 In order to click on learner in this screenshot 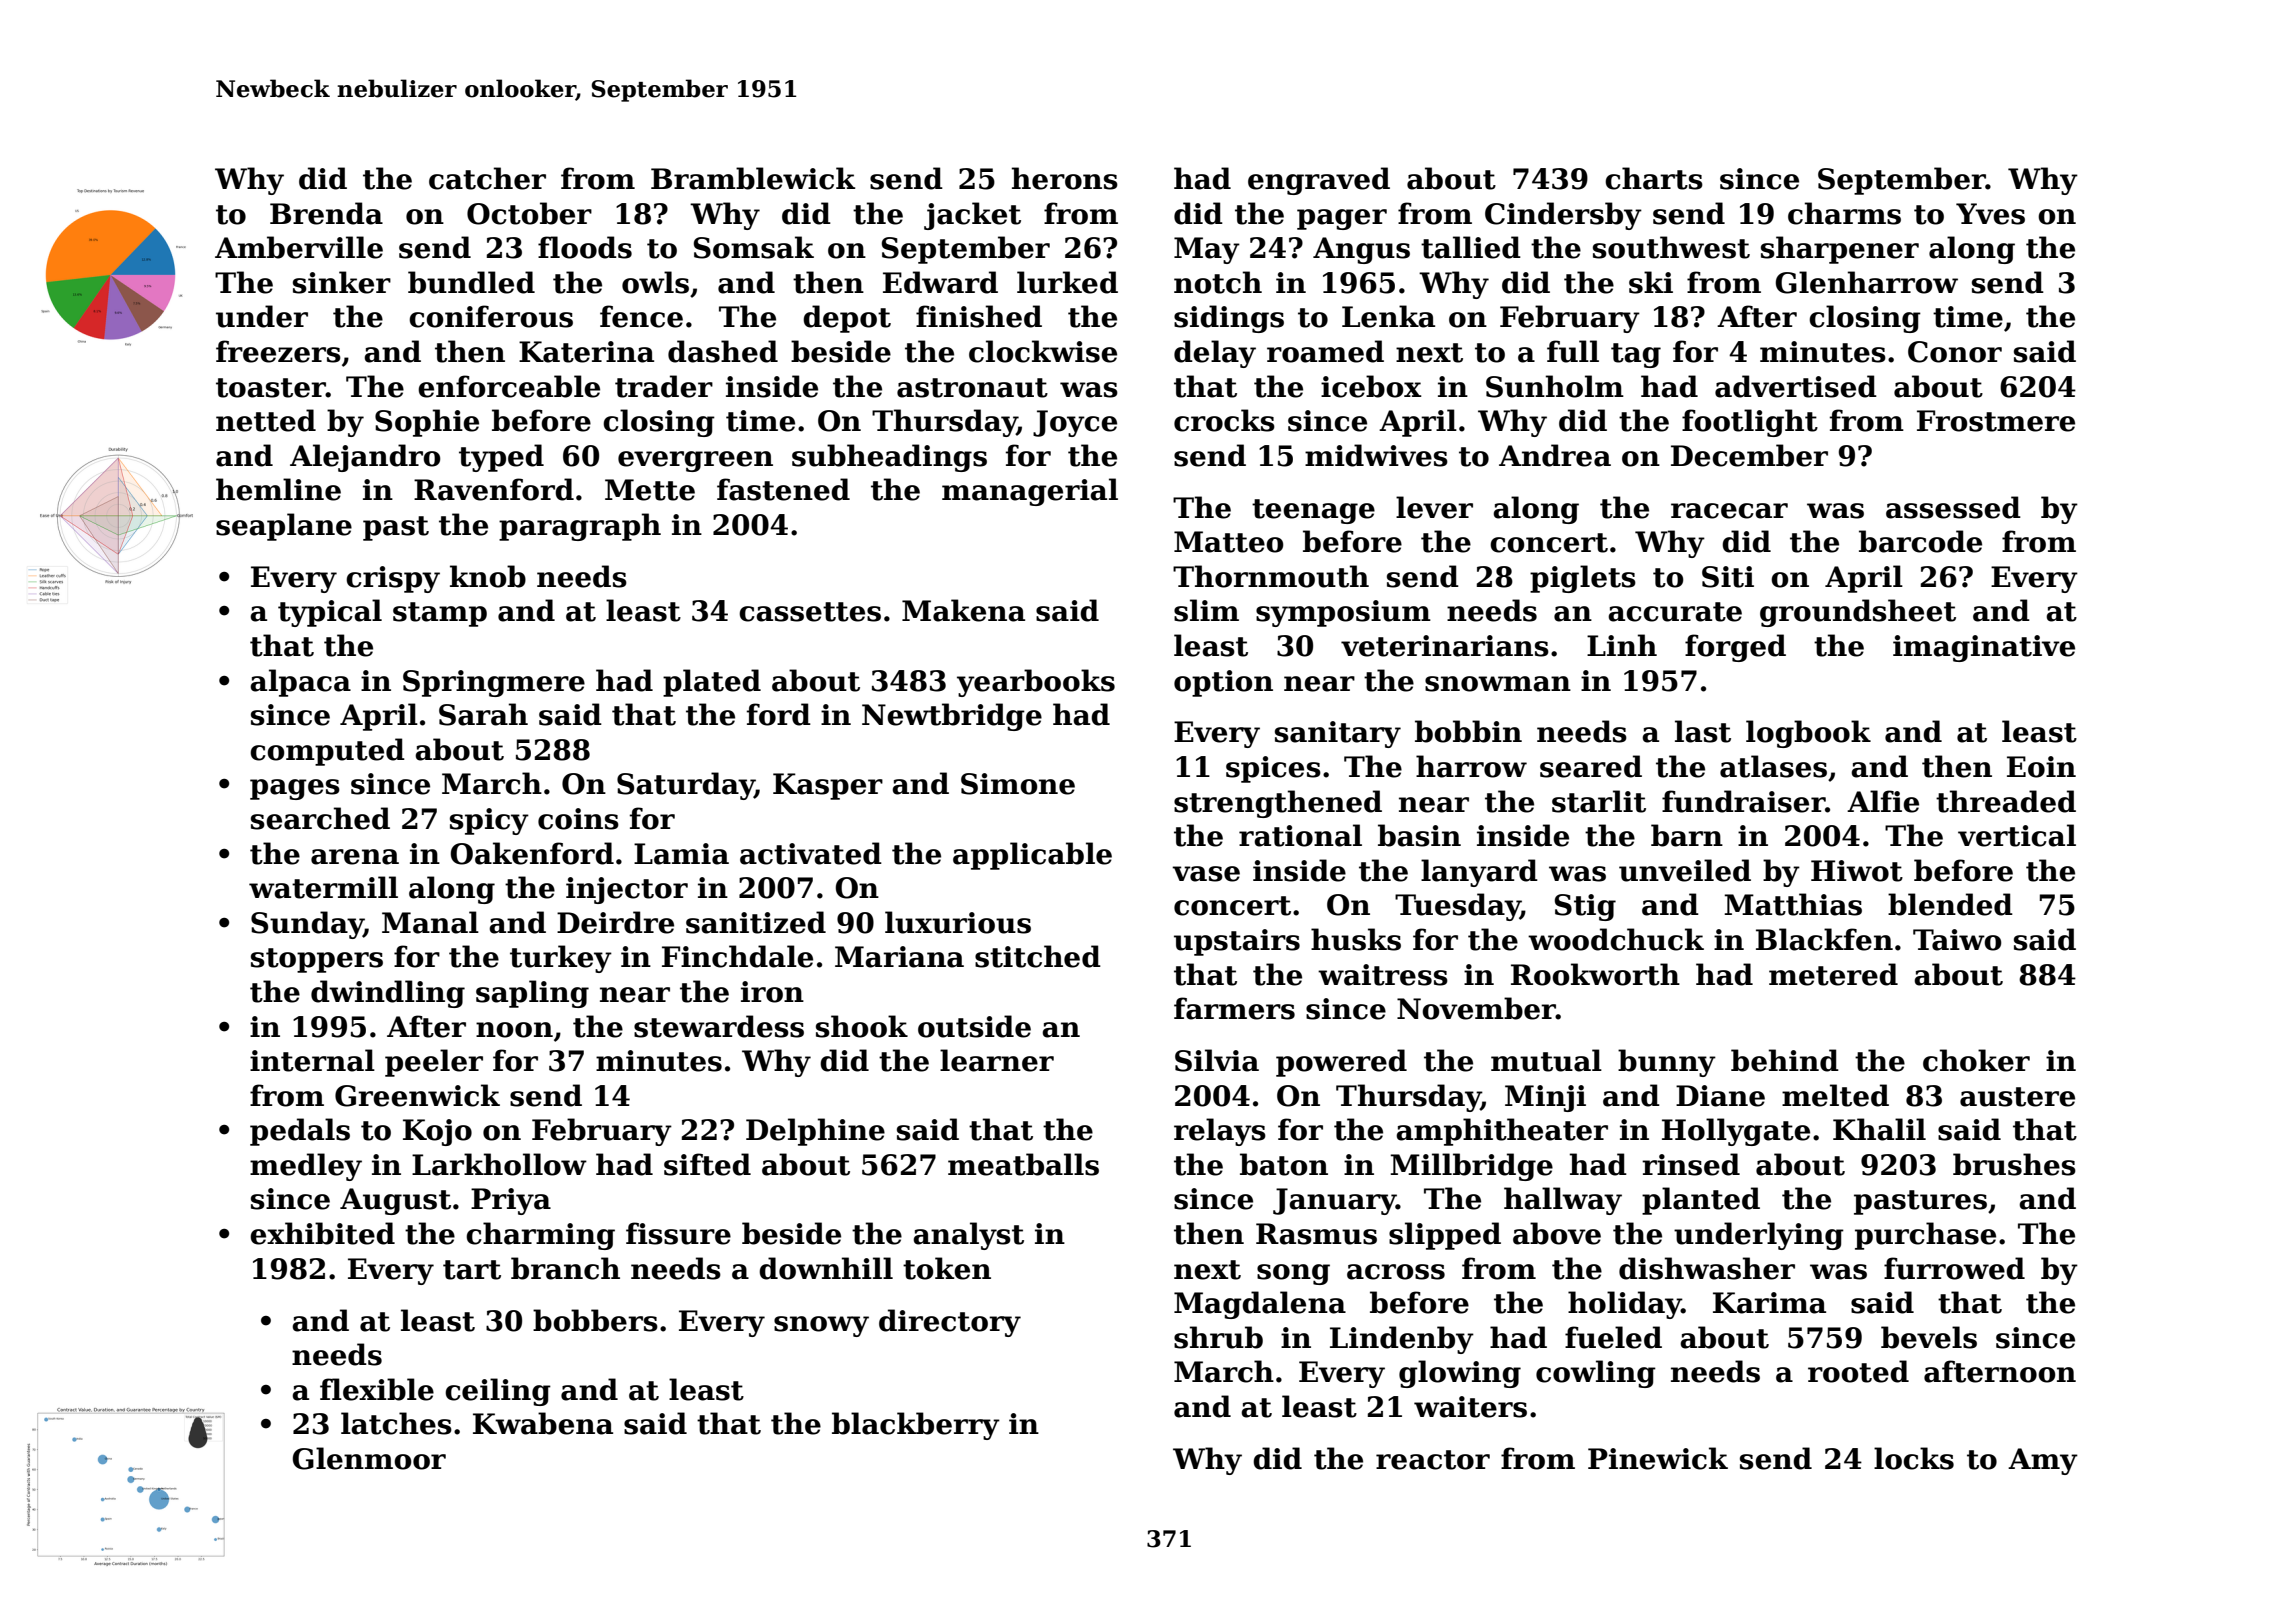, I will do `click(997, 1060)`.
